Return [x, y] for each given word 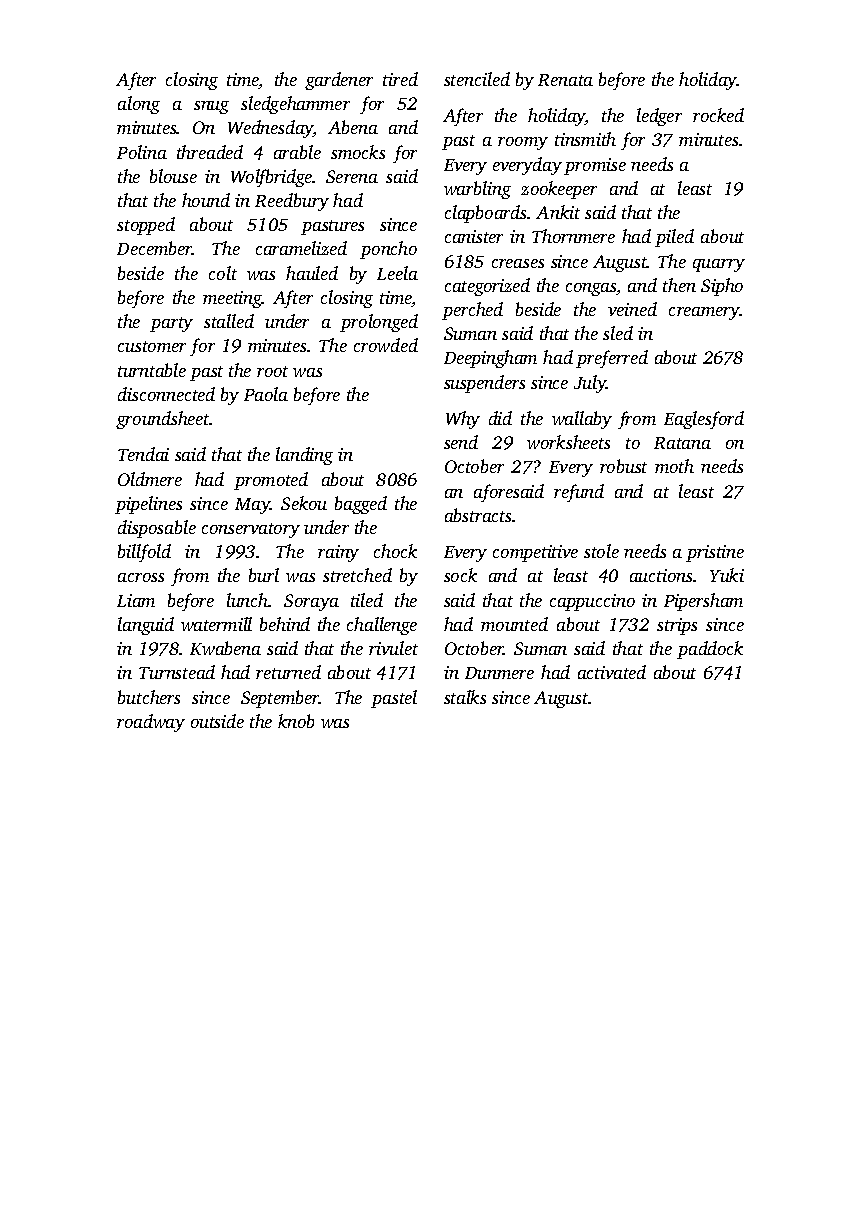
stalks [465, 697]
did [500, 418]
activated [612, 672]
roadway [151, 723]
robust [623, 466]
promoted [271, 481]
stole [601, 551]
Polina [142, 152]
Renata [565, 80]
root [272, 371]
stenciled [477, 79]
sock [460, 575]
